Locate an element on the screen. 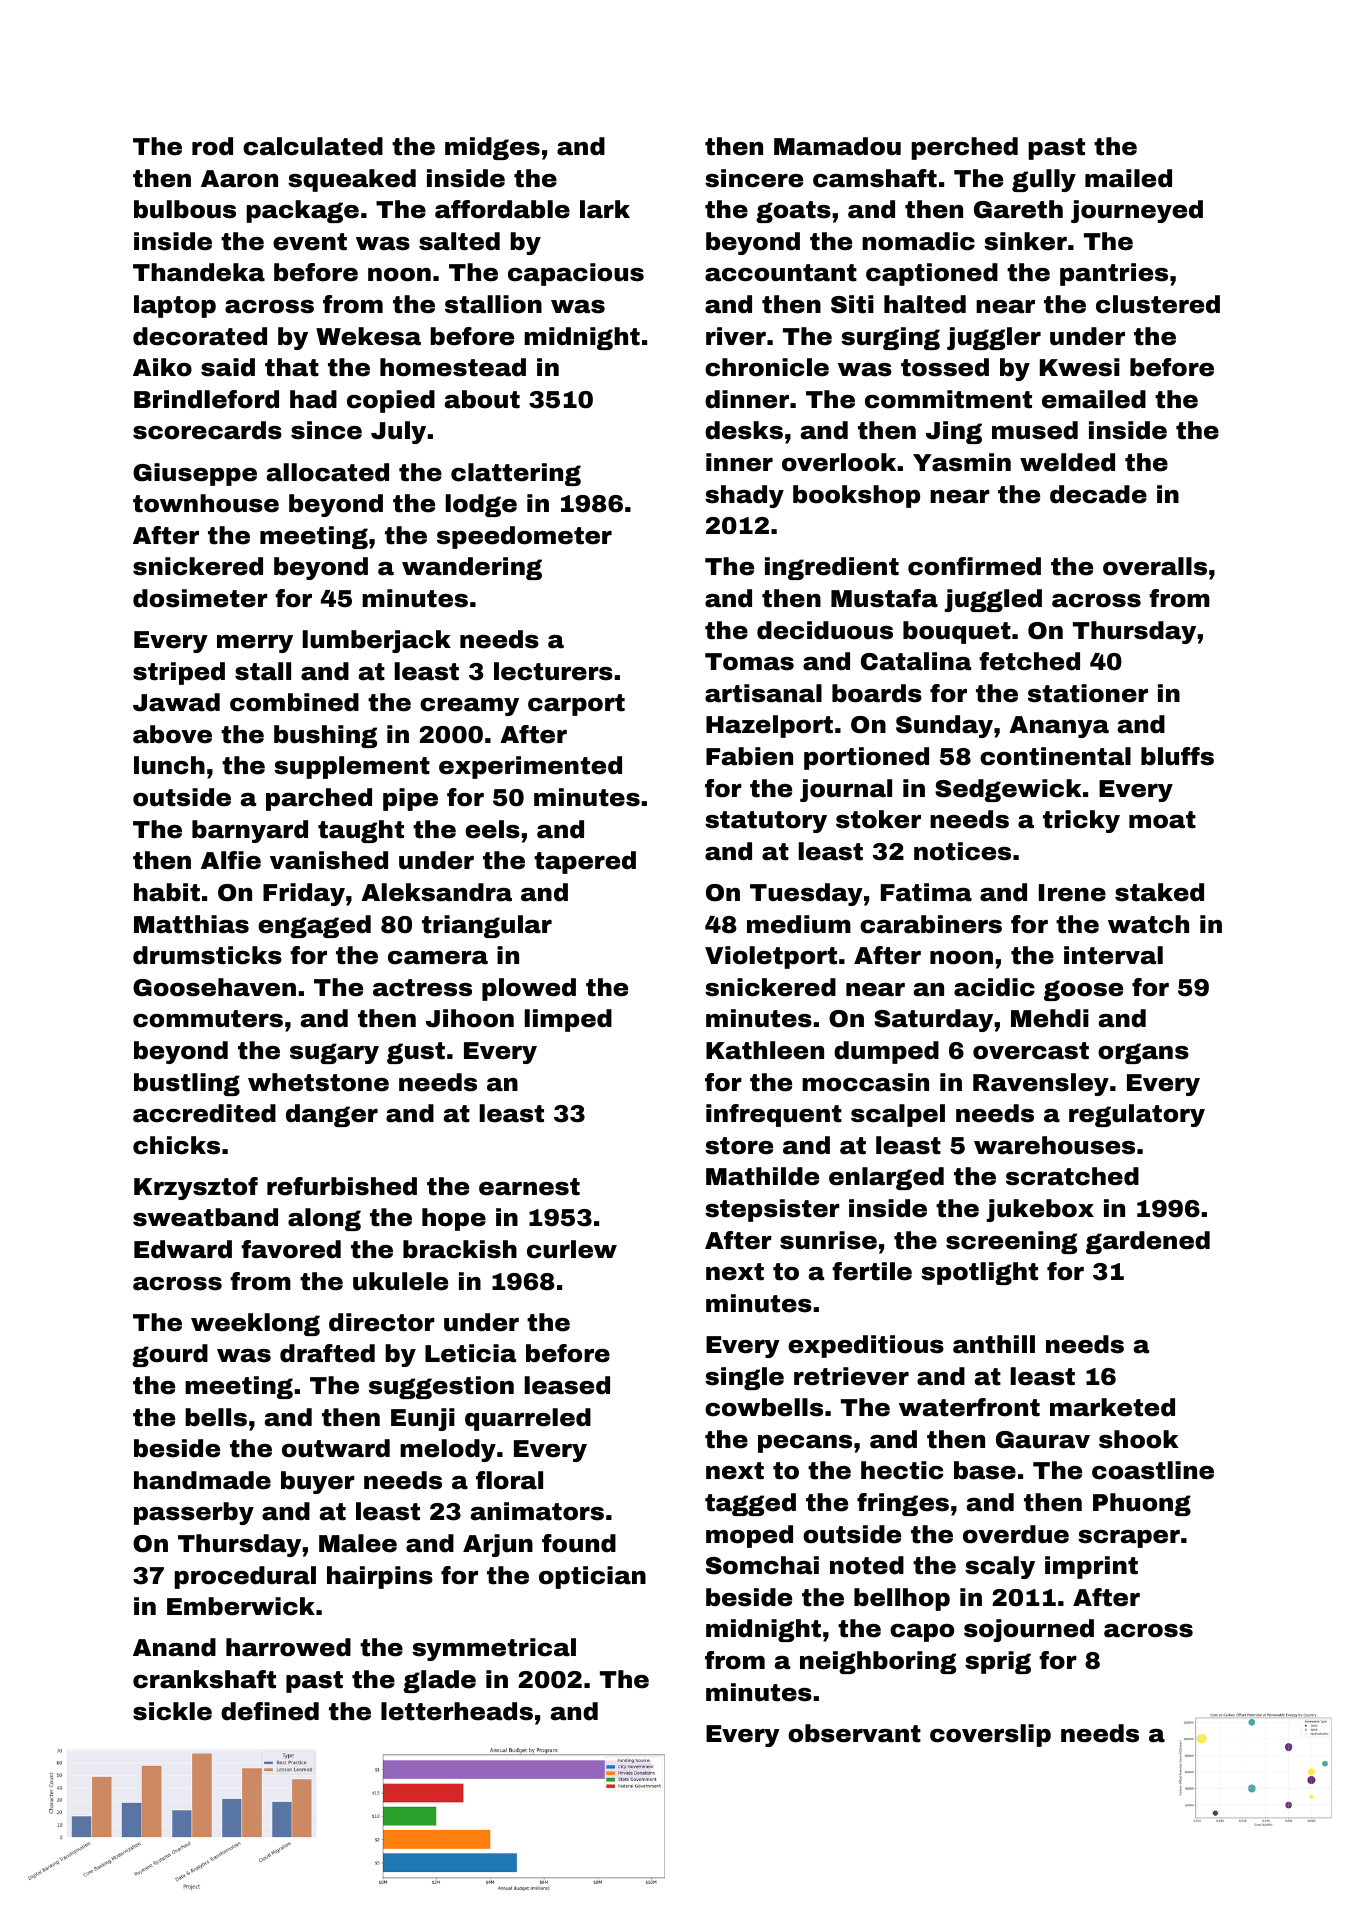 The width and height of the screenshot is (1357, 1919). Thandeka is located at coordinates (199, 272).
